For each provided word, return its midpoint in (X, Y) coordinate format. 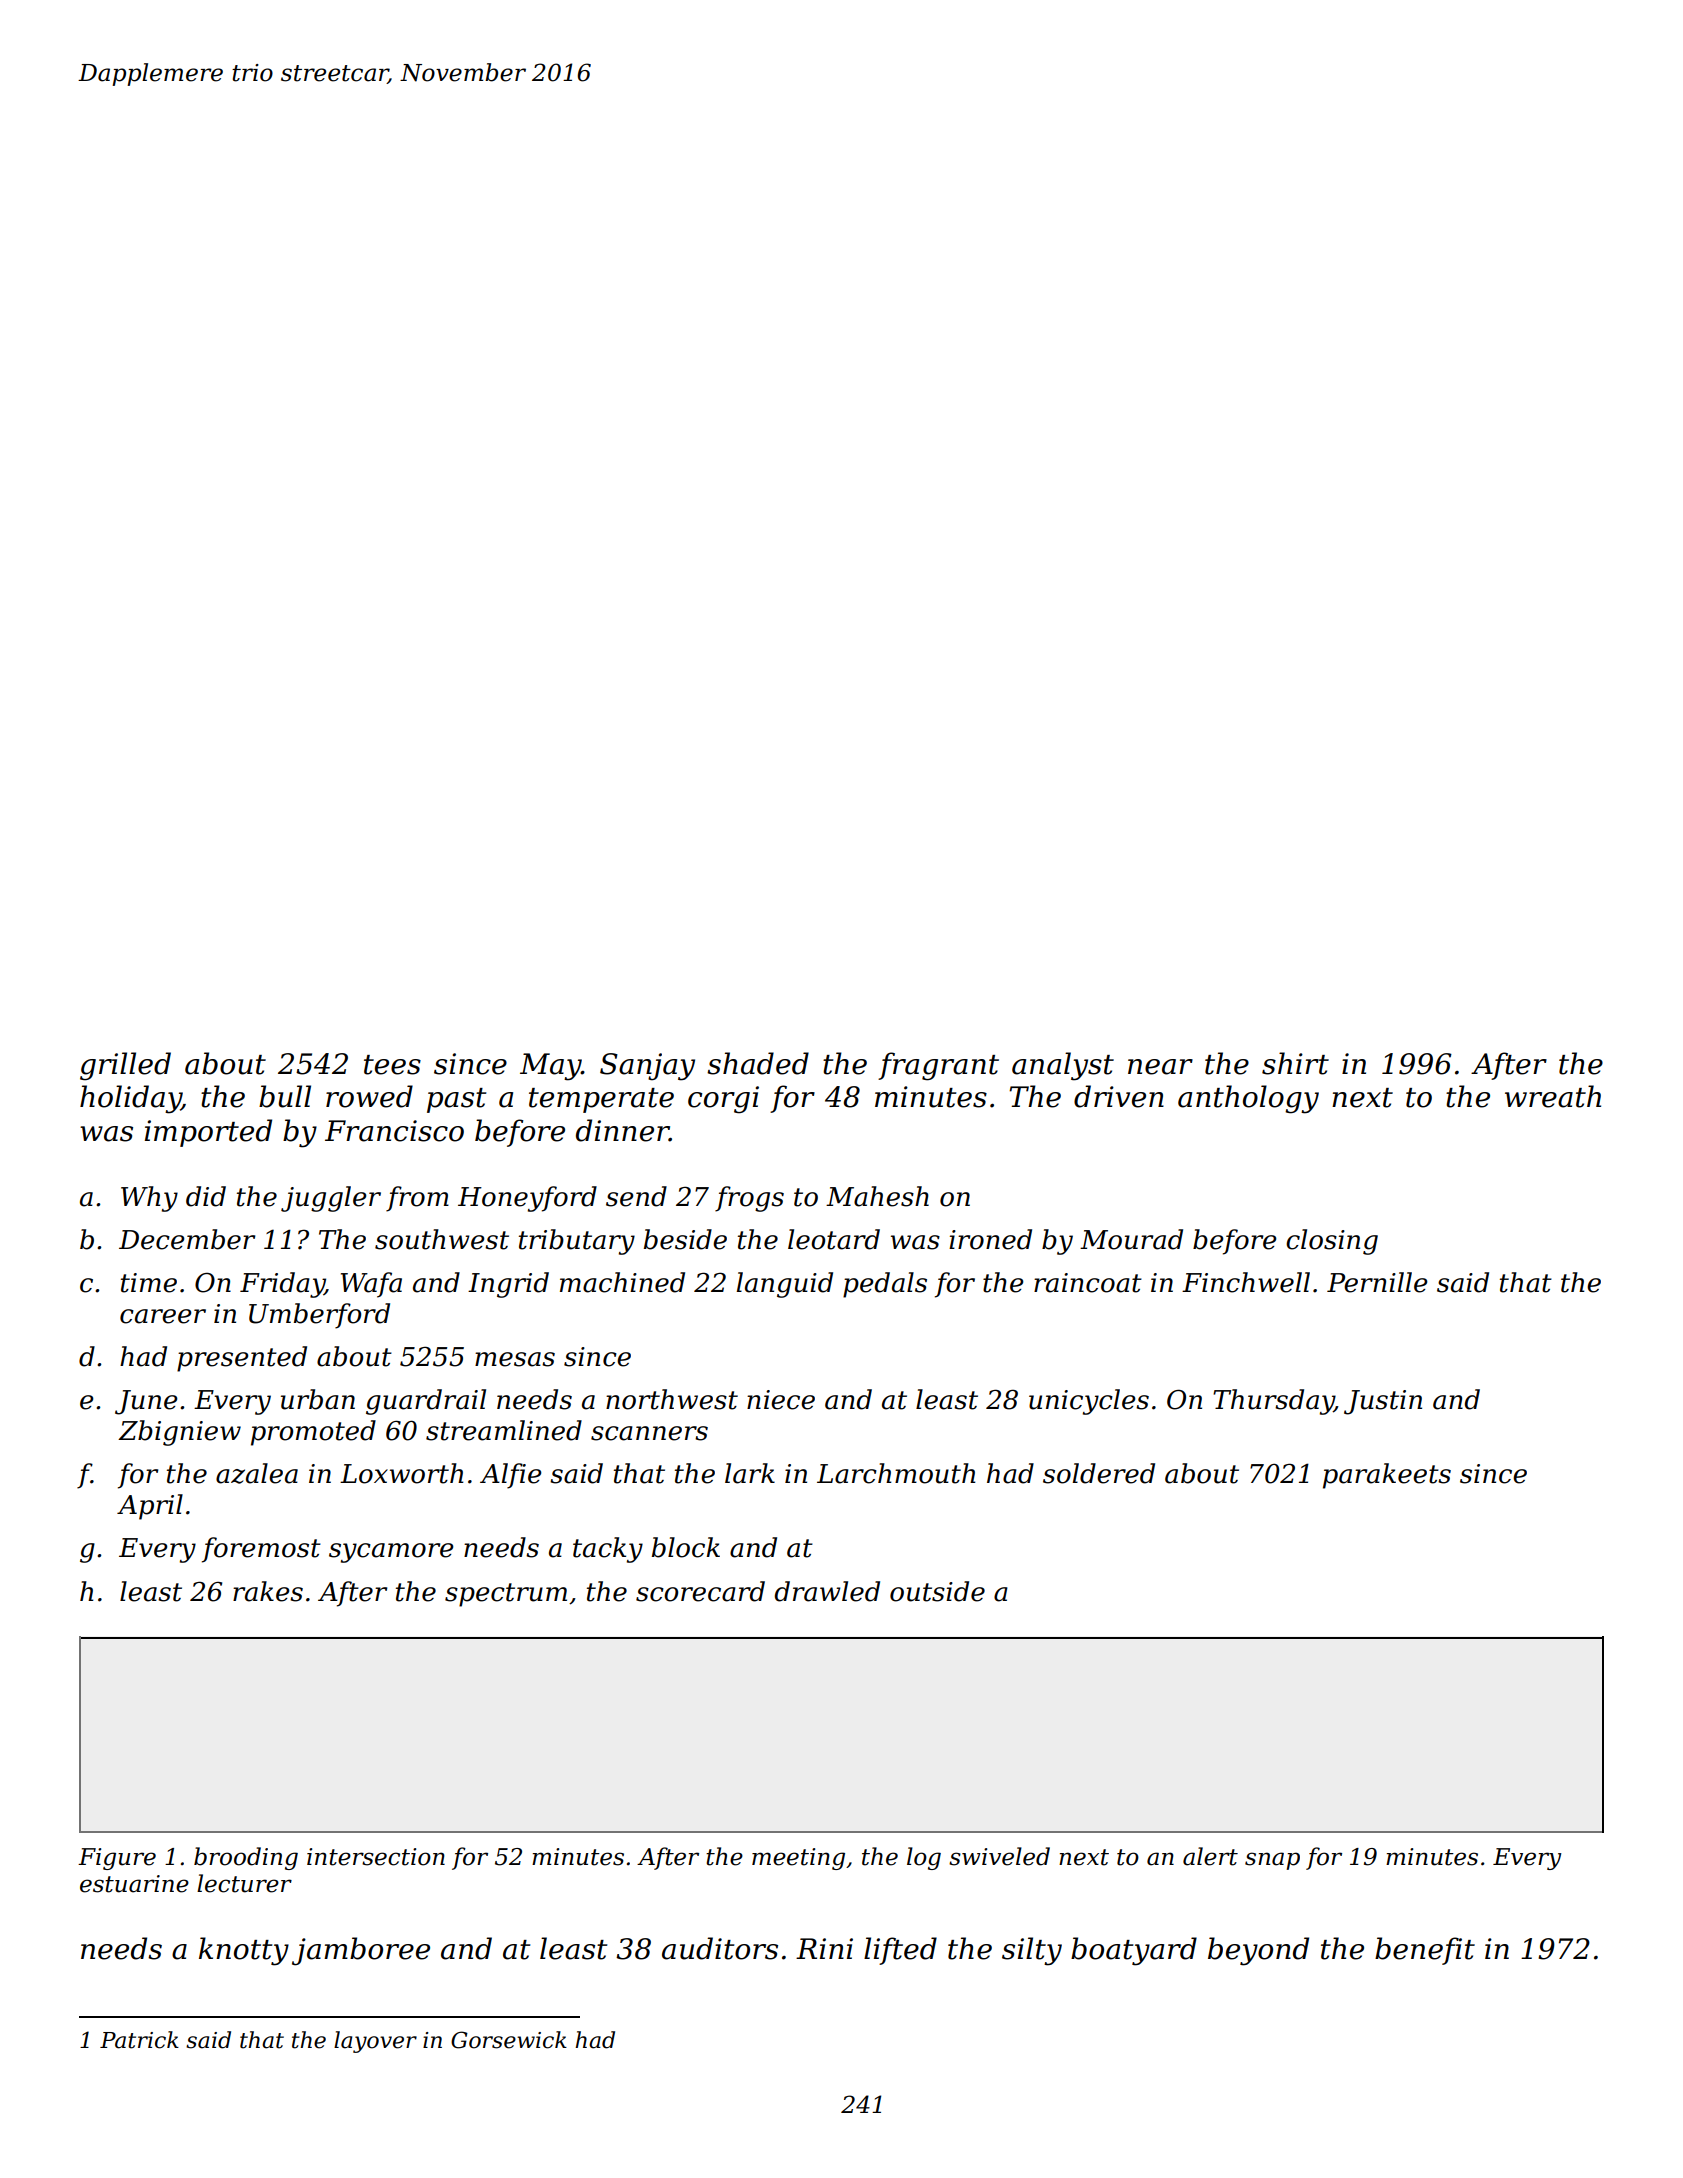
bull (285, 1096)
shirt (1295, 1063)
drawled (827, 1591)
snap (1272, 1861)
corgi (723, 1100)
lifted (900, 1951)
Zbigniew (179, 1433)
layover (375, 2042)
